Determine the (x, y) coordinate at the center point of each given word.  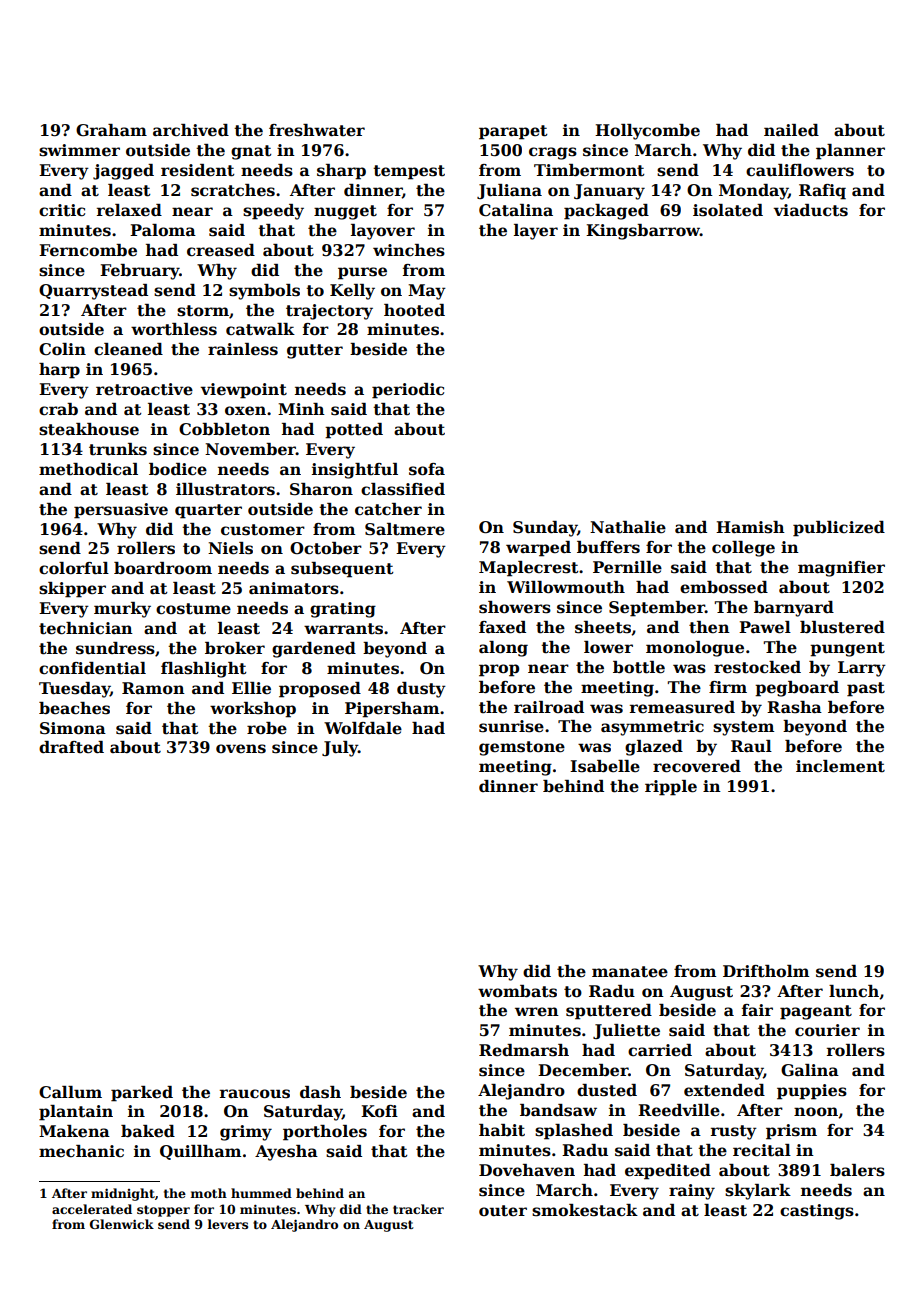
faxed (502, 627)
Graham (111, 130)
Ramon (153, 688)
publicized (839, 529)
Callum (70, 1092)
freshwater (317, 130)
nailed (791, 130)
